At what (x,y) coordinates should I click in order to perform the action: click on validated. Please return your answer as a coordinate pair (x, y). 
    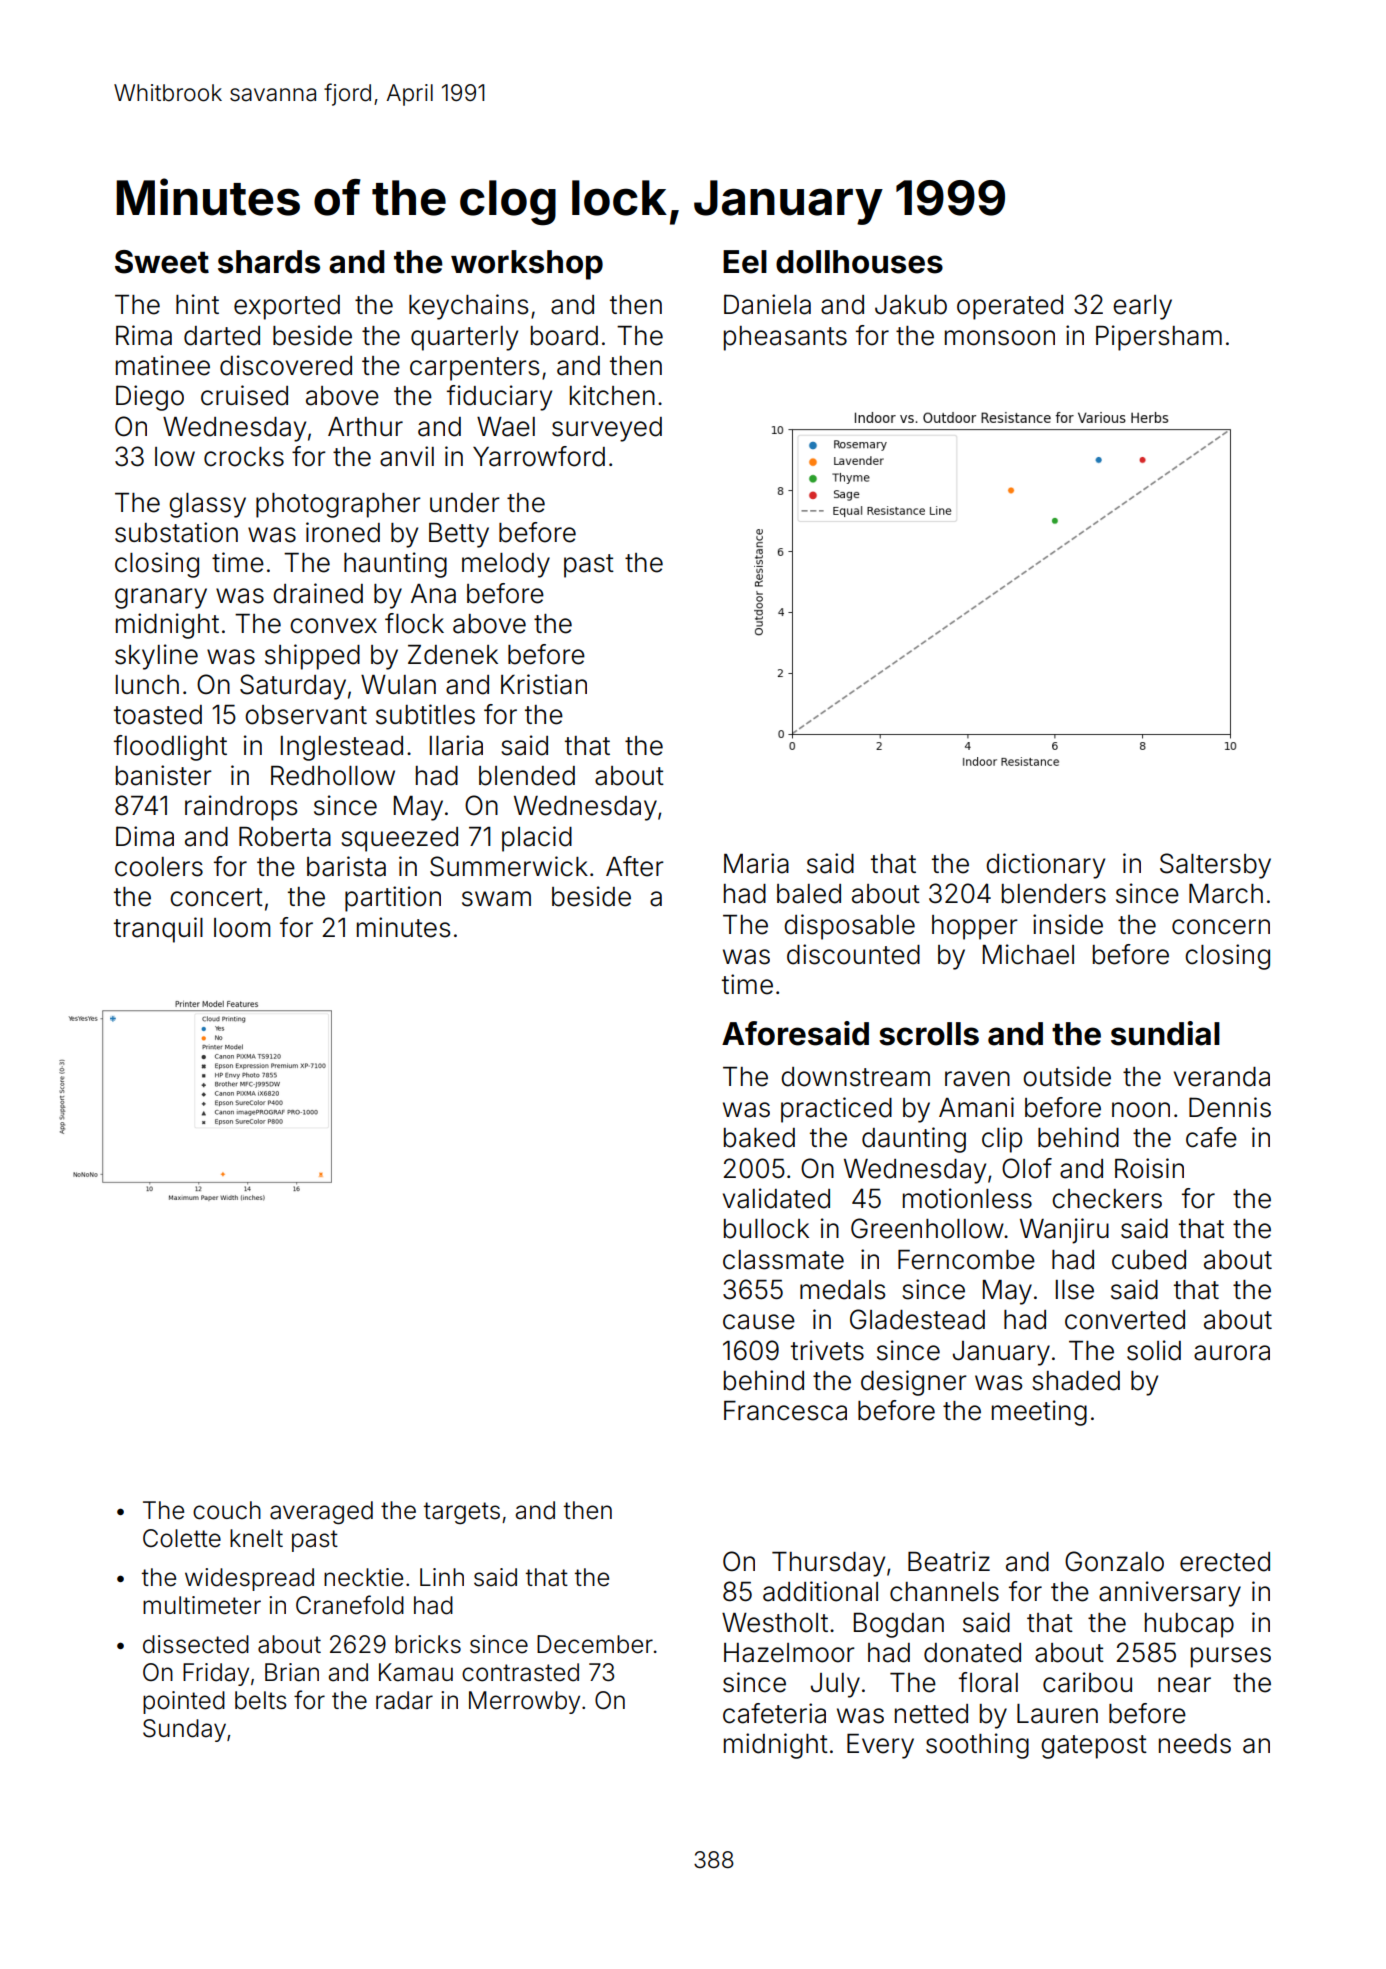
    Looking at the image, I should click on (776, 1198).
